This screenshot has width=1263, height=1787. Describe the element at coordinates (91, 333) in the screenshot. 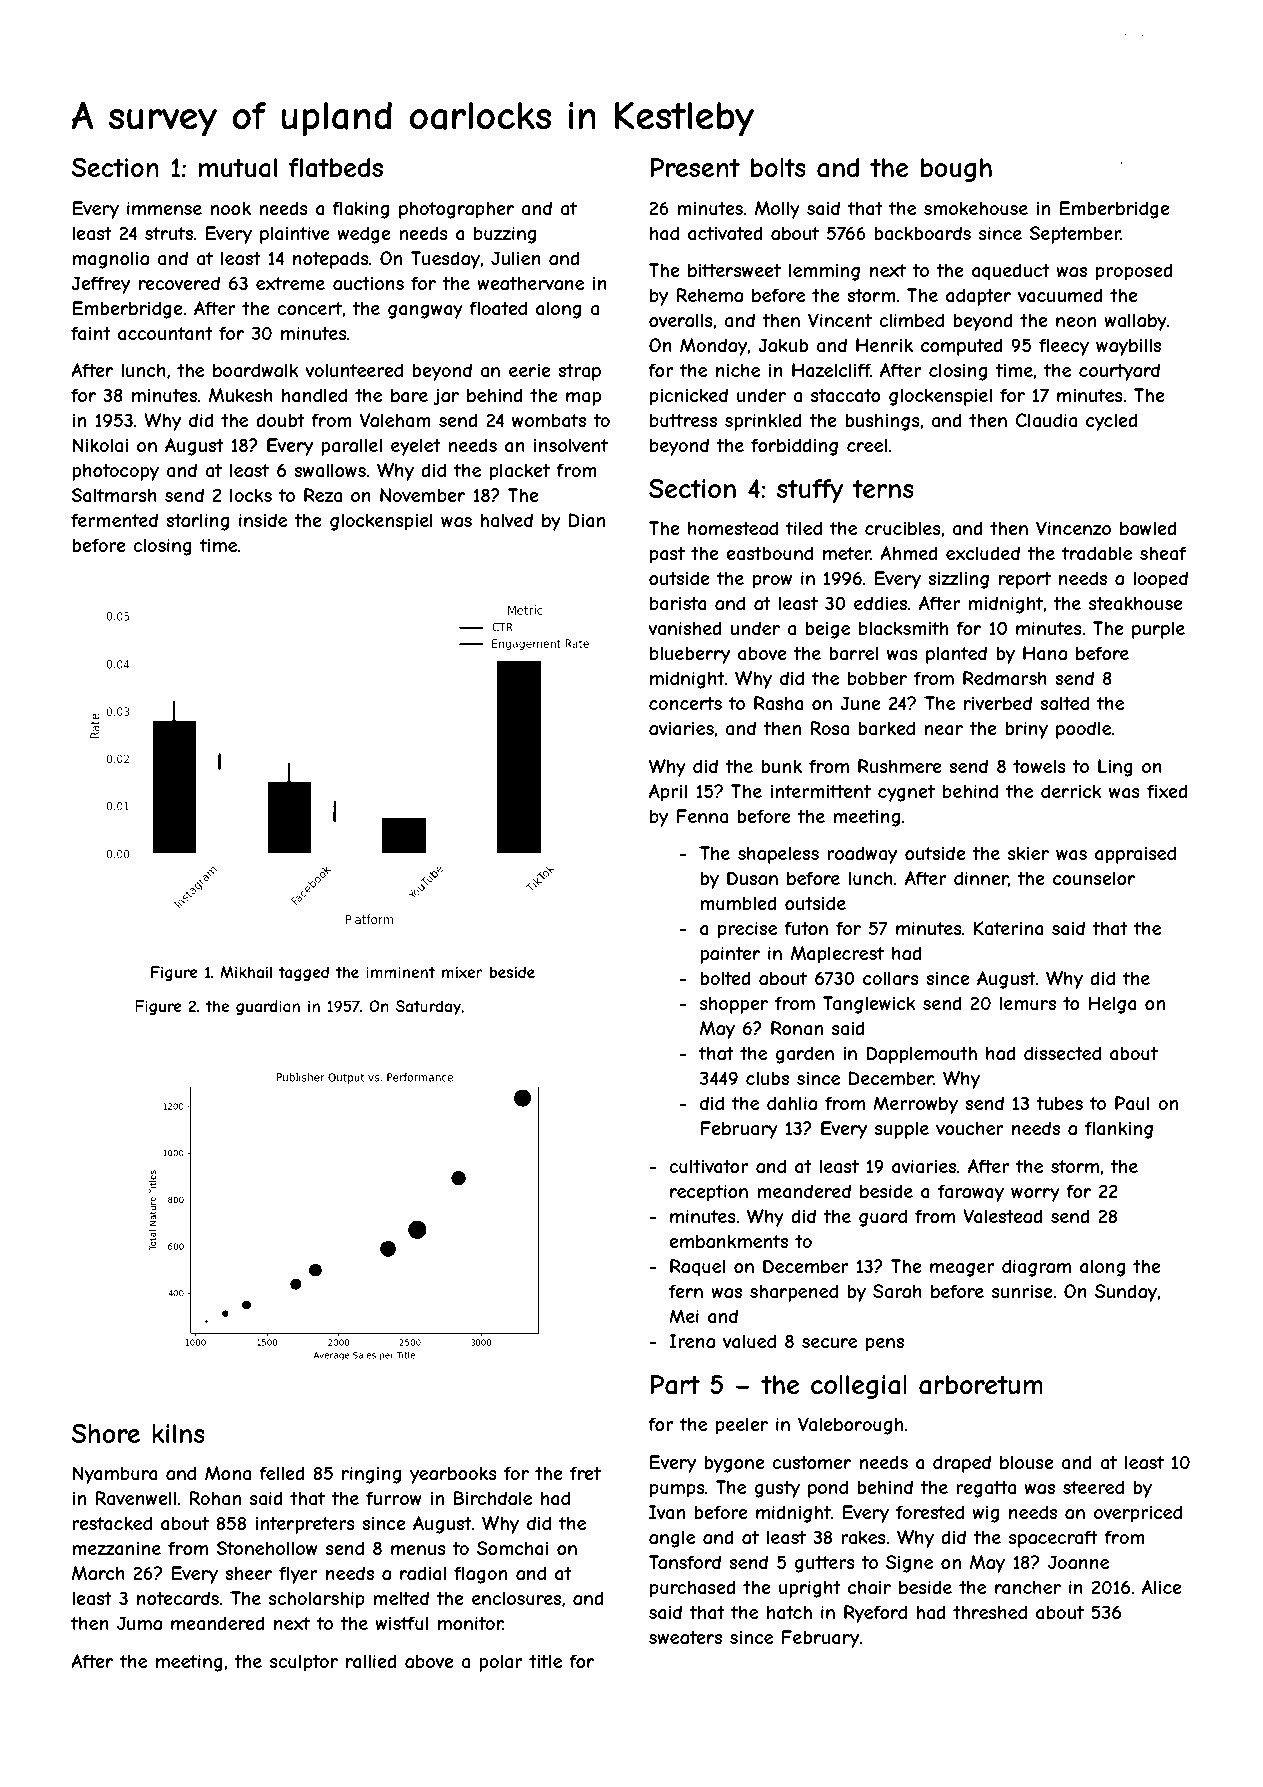

I see `faint` at that location.
